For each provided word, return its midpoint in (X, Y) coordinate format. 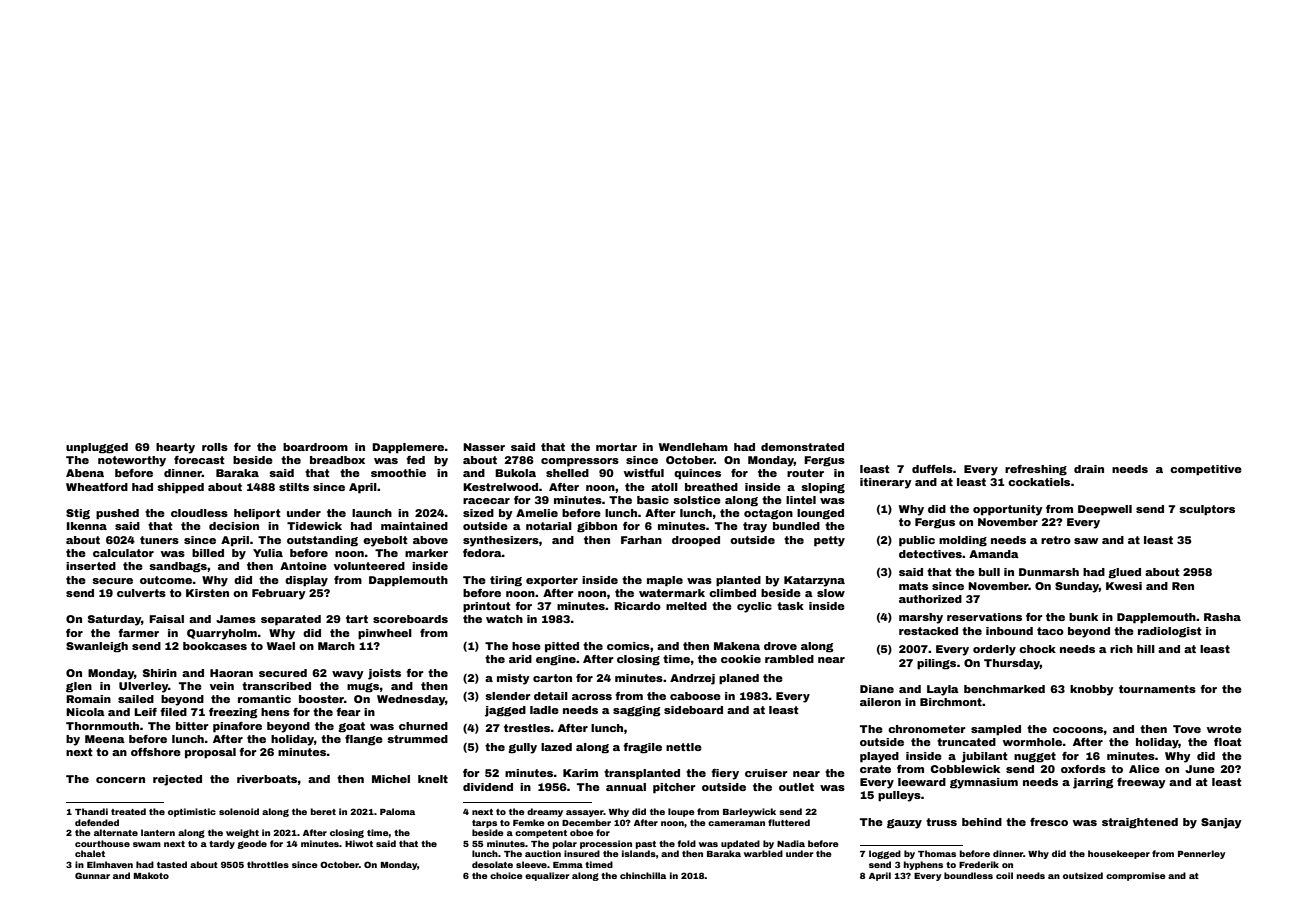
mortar (616, 447)
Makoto (151, 875)
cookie (741, 659)
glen (79, 687)
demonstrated (802, 447)
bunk (1083, 617)
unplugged (97, 448)
